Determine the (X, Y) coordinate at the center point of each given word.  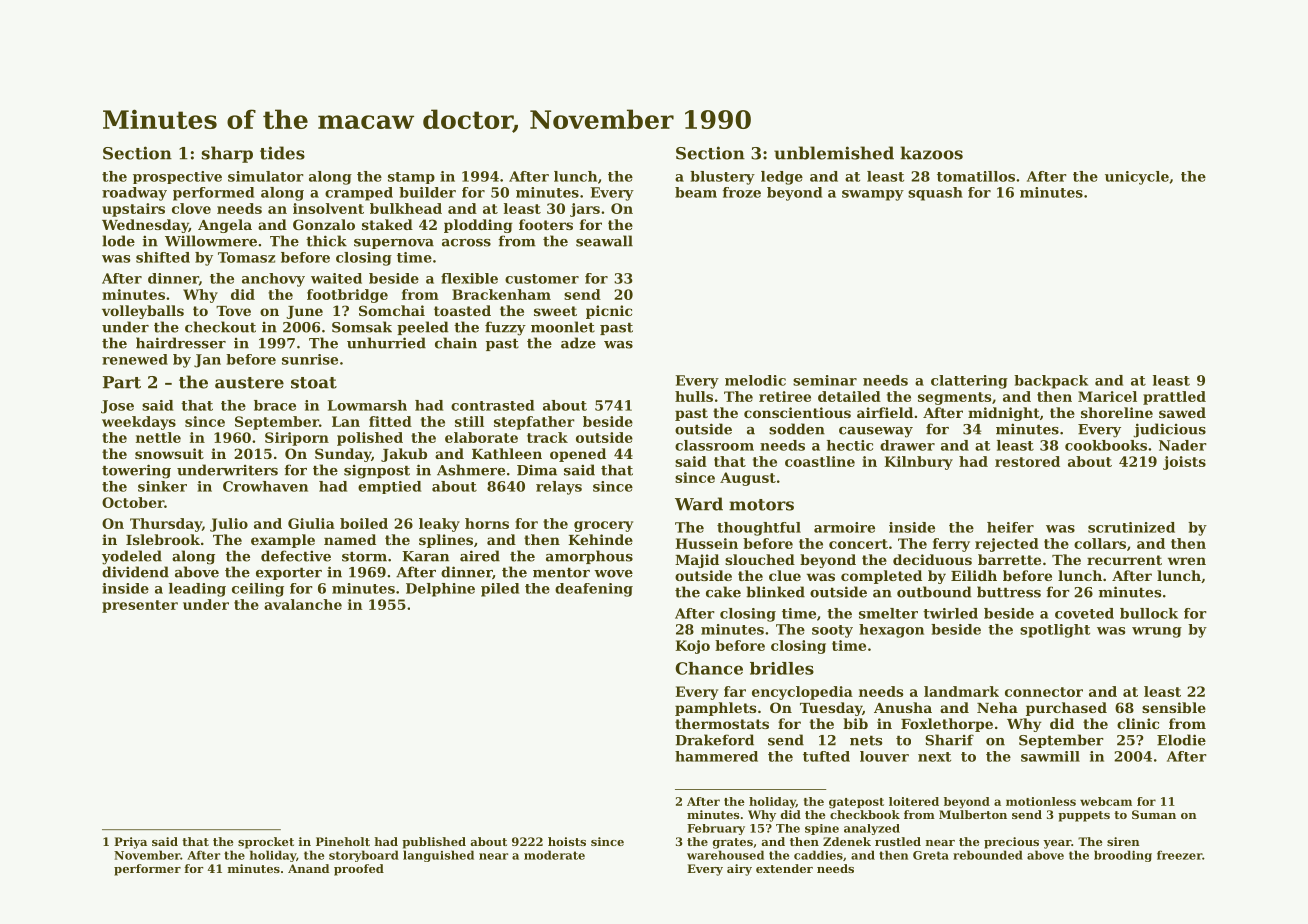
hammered (716, 756)
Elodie (1181, 740)
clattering (969, 382)
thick (326, 241)
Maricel (1107, 396)
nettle (158, 437)
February (716, 829)
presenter (140, 606)
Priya (130, 843)
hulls (694, 396)
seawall (604, 241)
